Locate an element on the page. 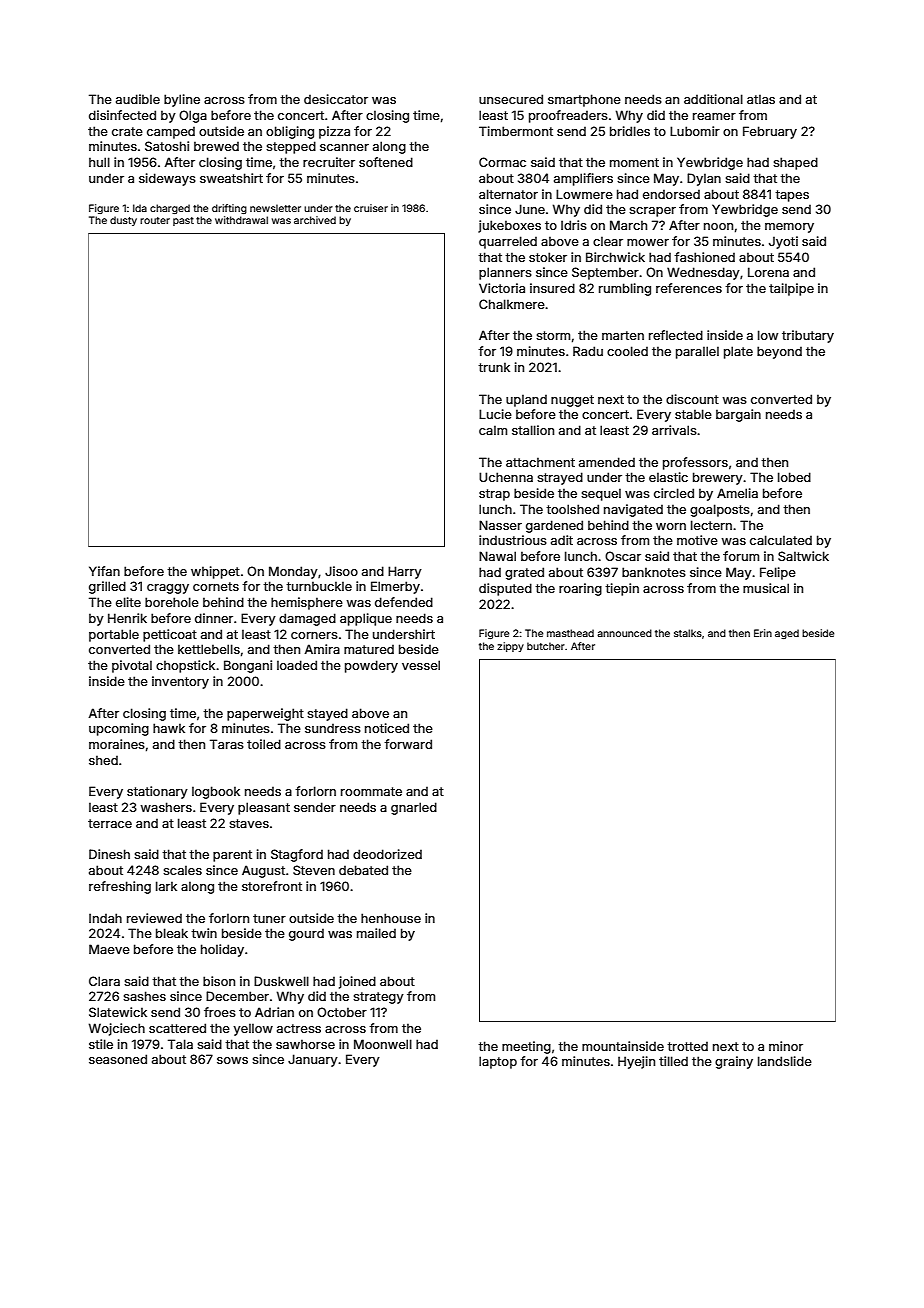  holiday is located at coordinates (222, 950).
